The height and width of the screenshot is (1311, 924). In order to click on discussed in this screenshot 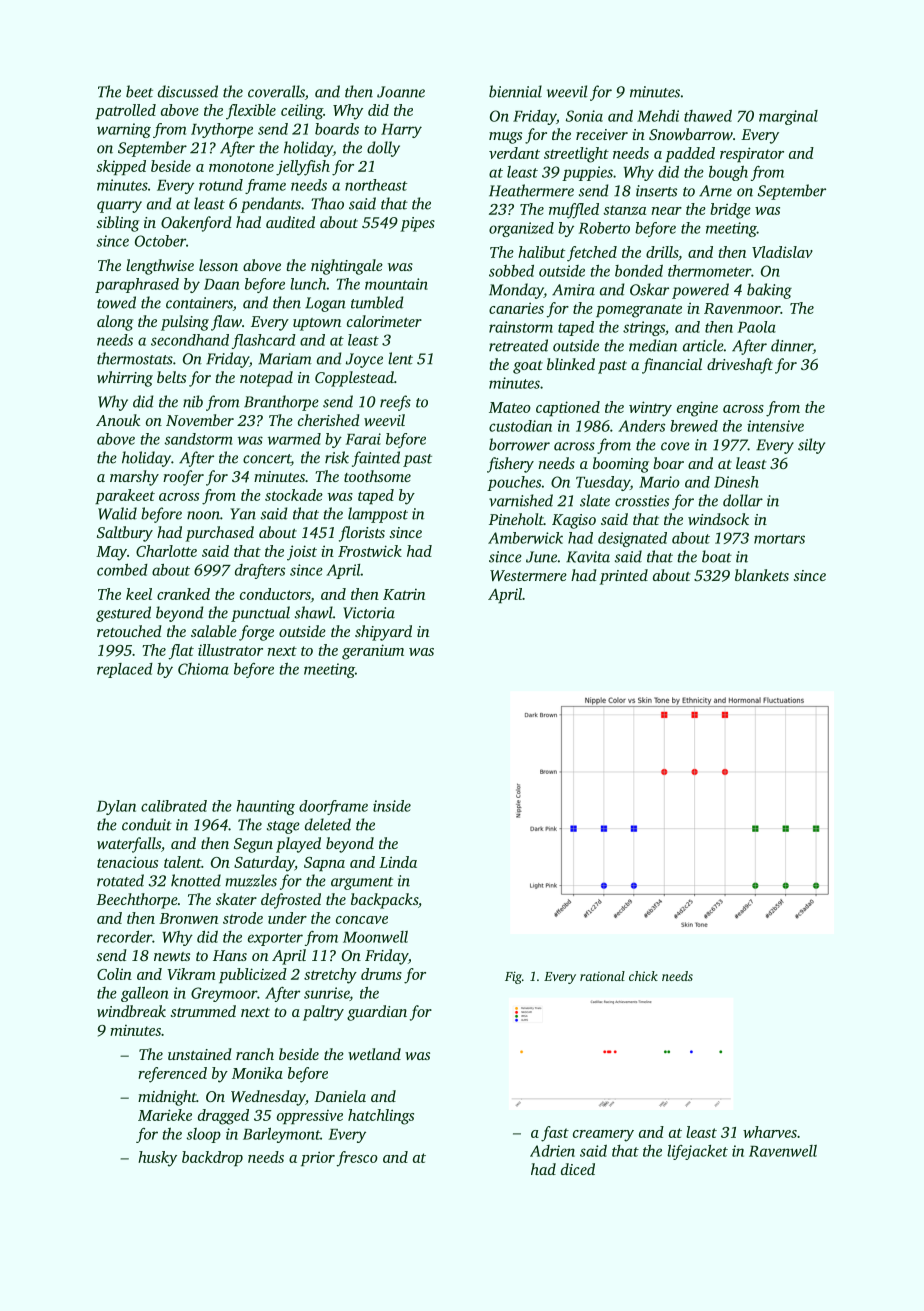, I will do `click(188, 91)`.
